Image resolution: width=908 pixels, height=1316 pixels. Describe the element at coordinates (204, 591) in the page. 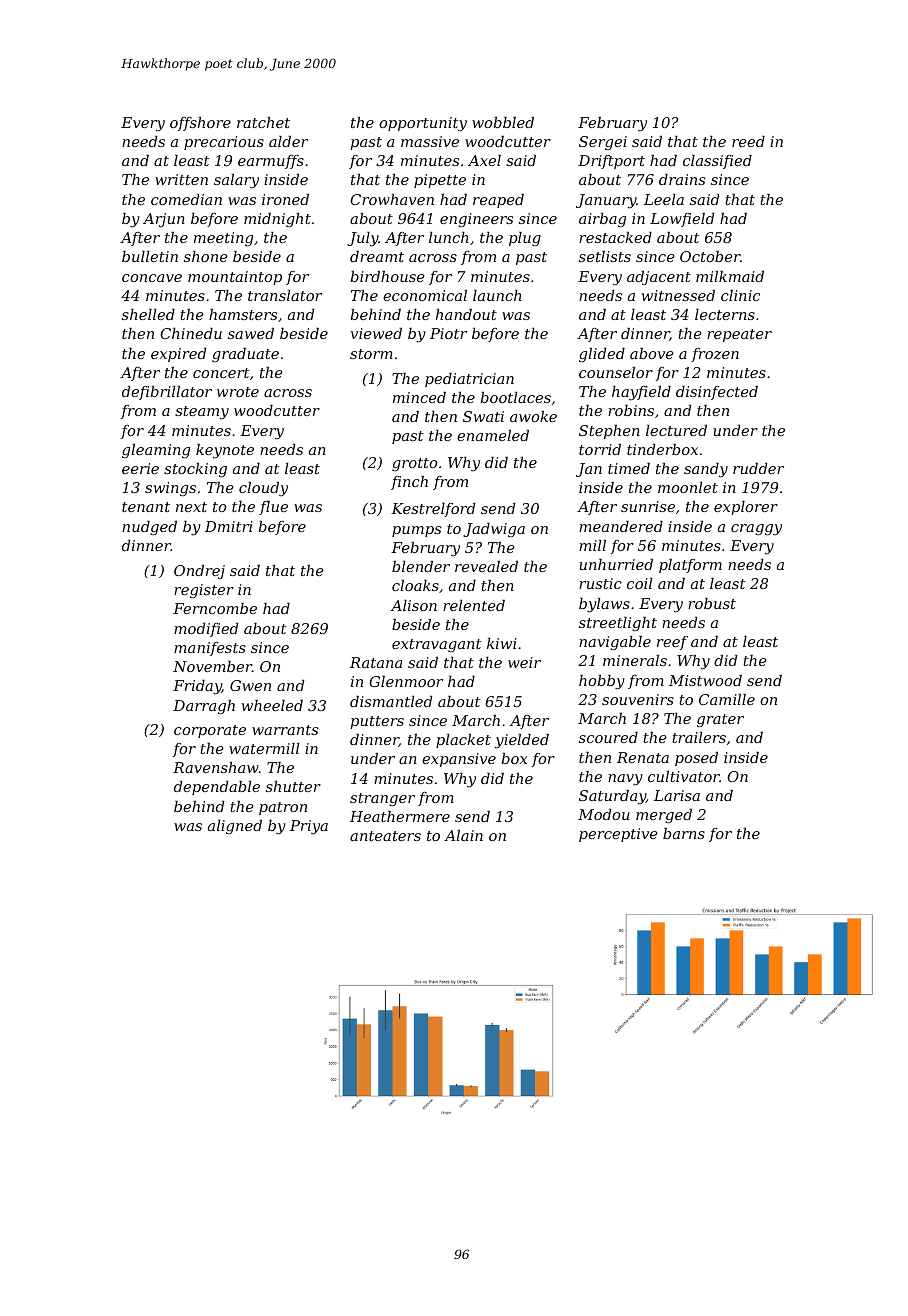

I see `register` at that location.
